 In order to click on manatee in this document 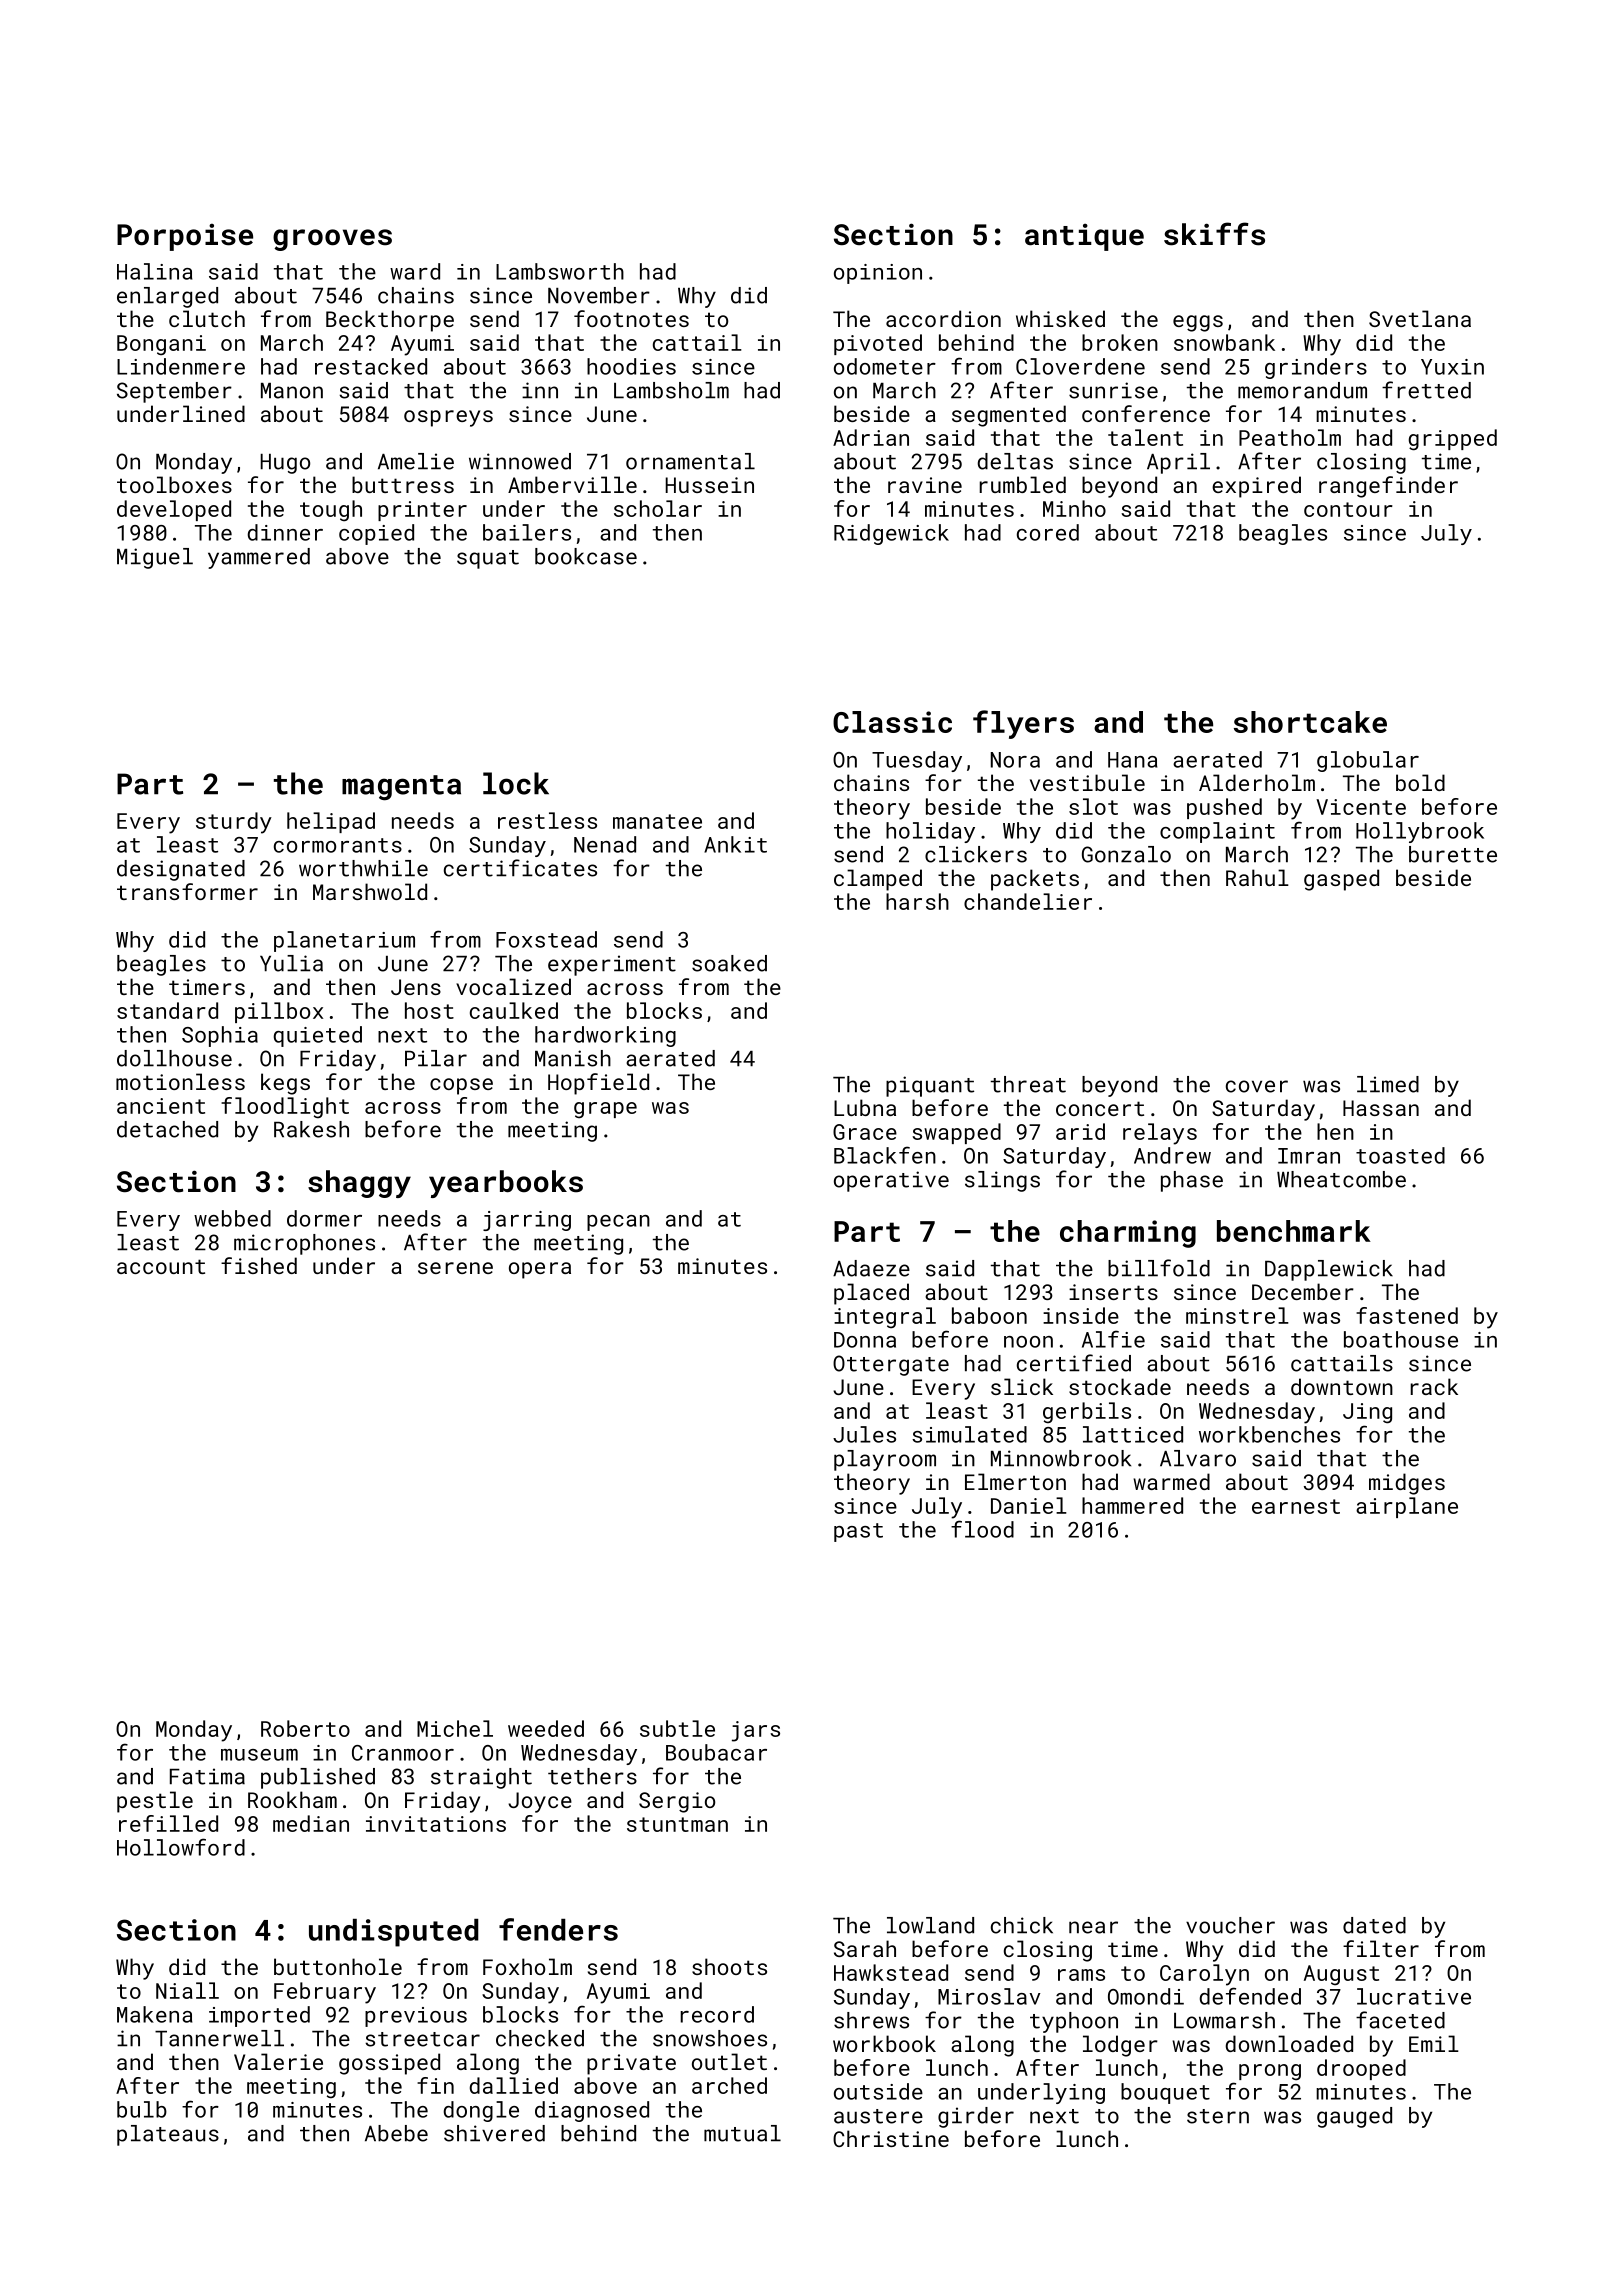, I will do `click(657, 821)`.
